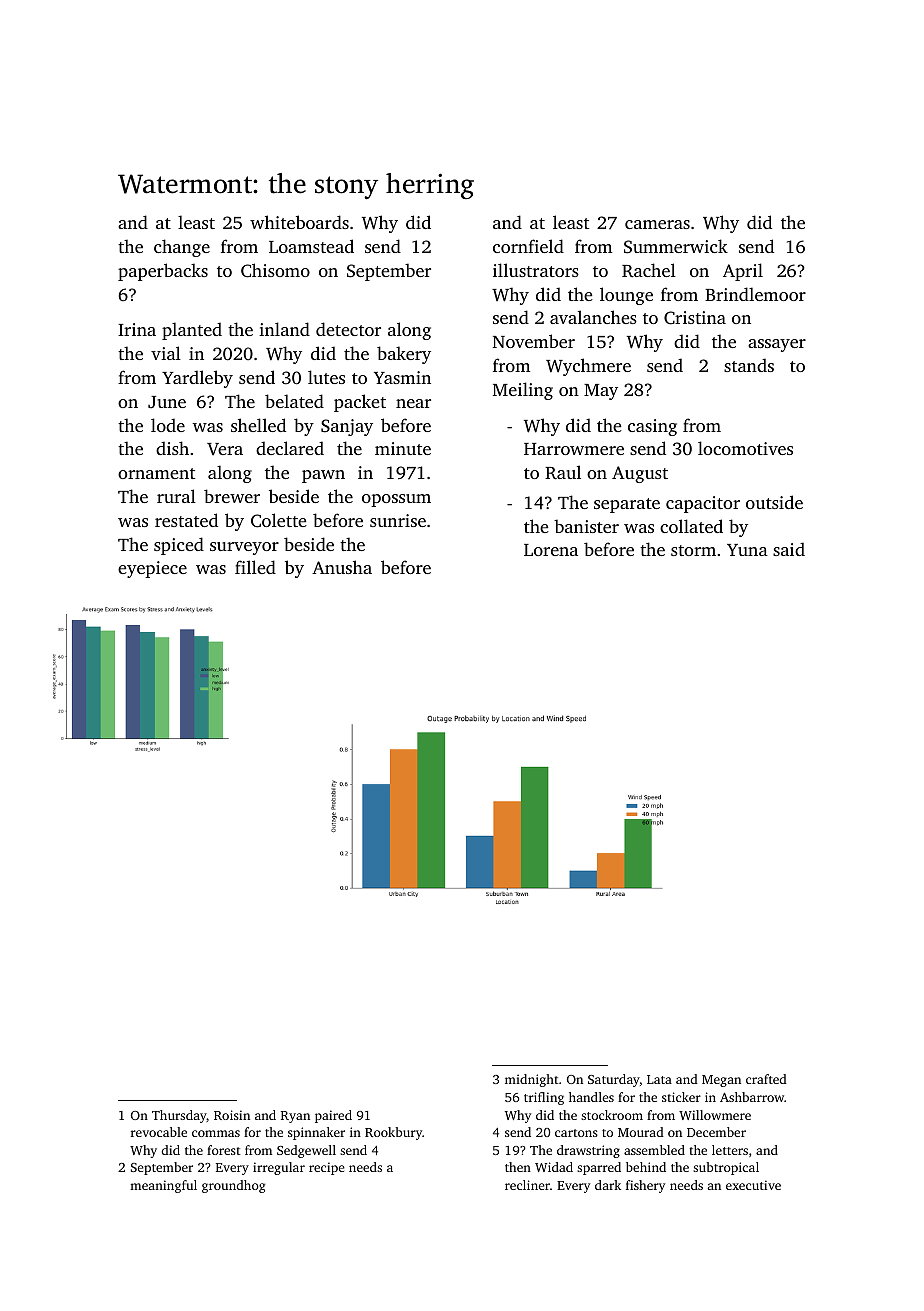 This document has width=924, height=1311. Describe the element at coordinates (532, 1080) in the document. I see `midnight` at that location.
